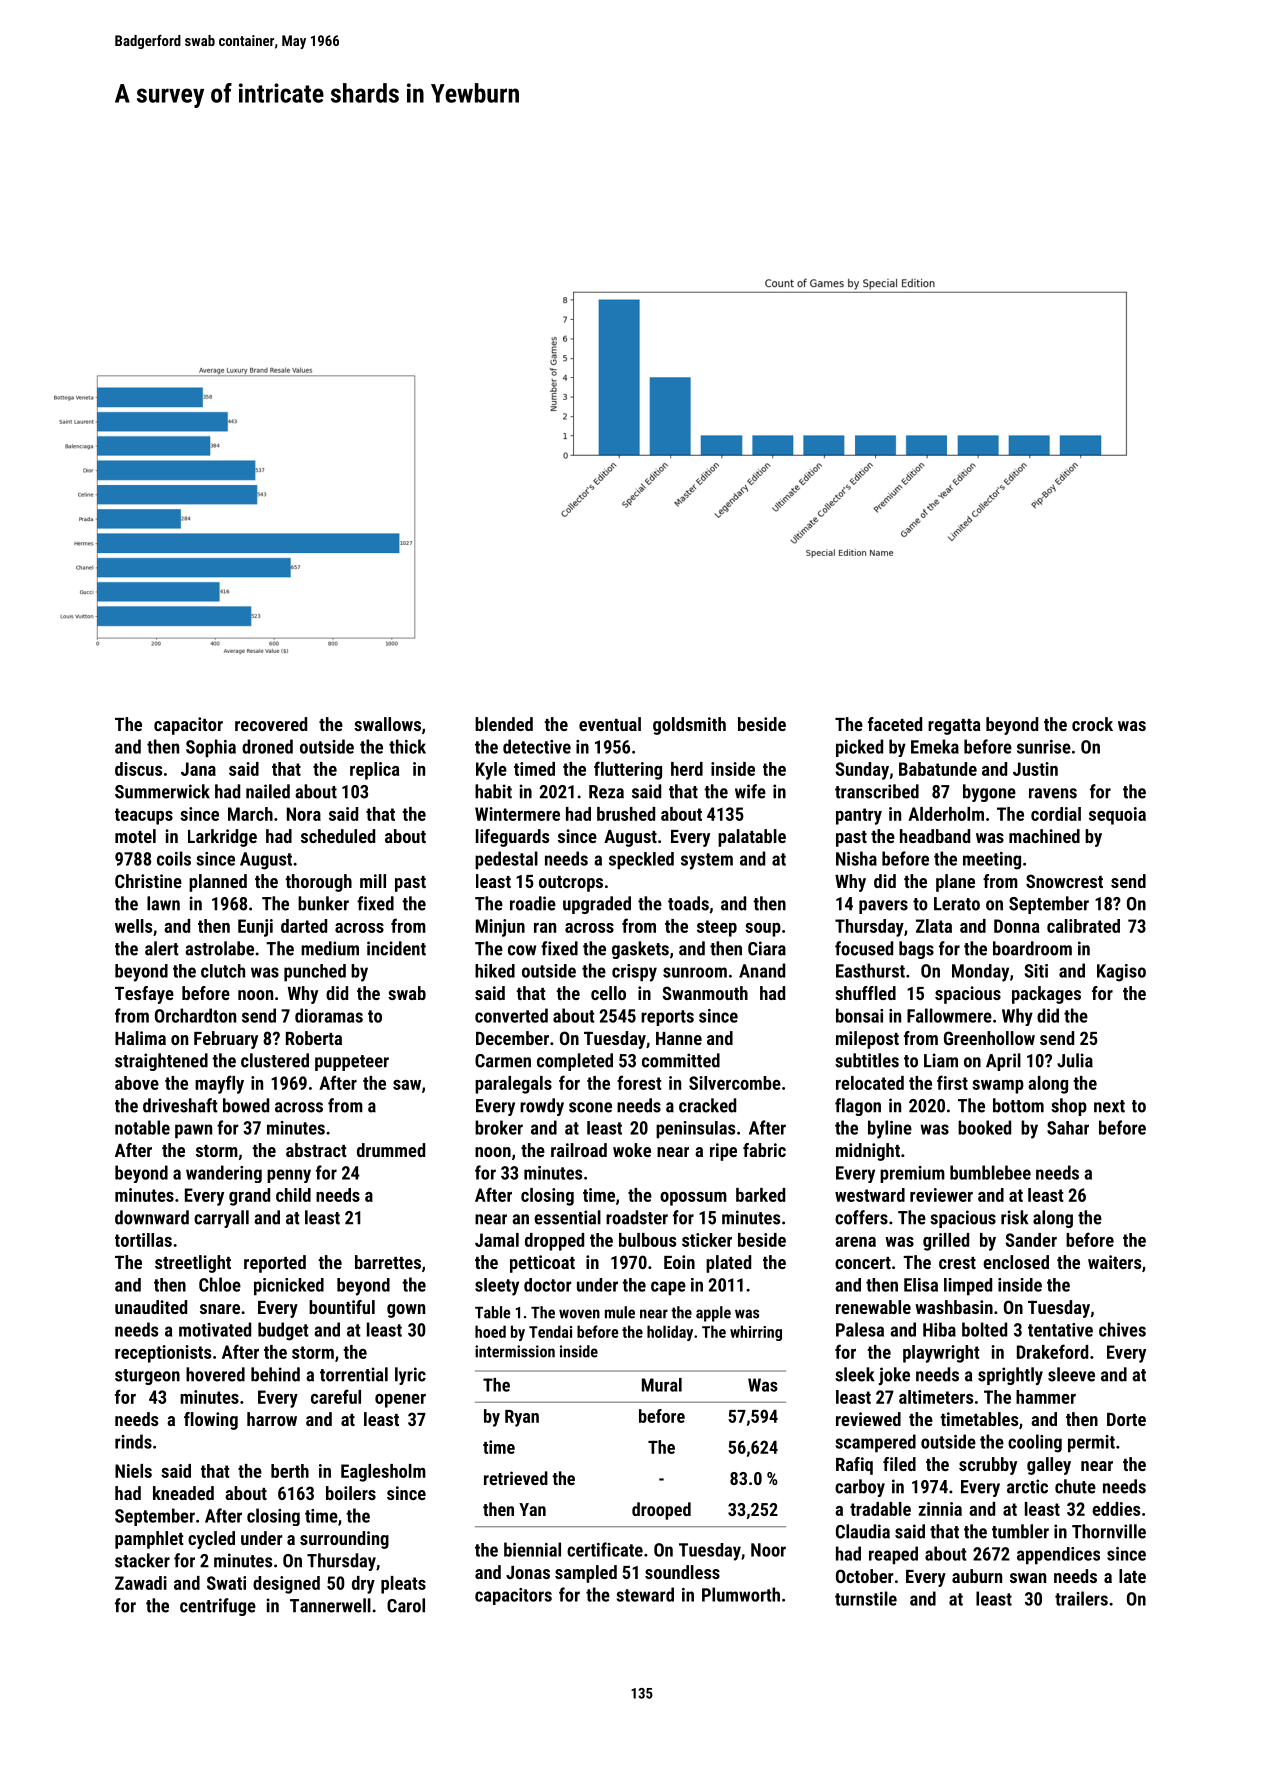  What do you see at coordinates (883, 907) in the screenshot?
I see `pavers` at bounding box center [883, 907].
